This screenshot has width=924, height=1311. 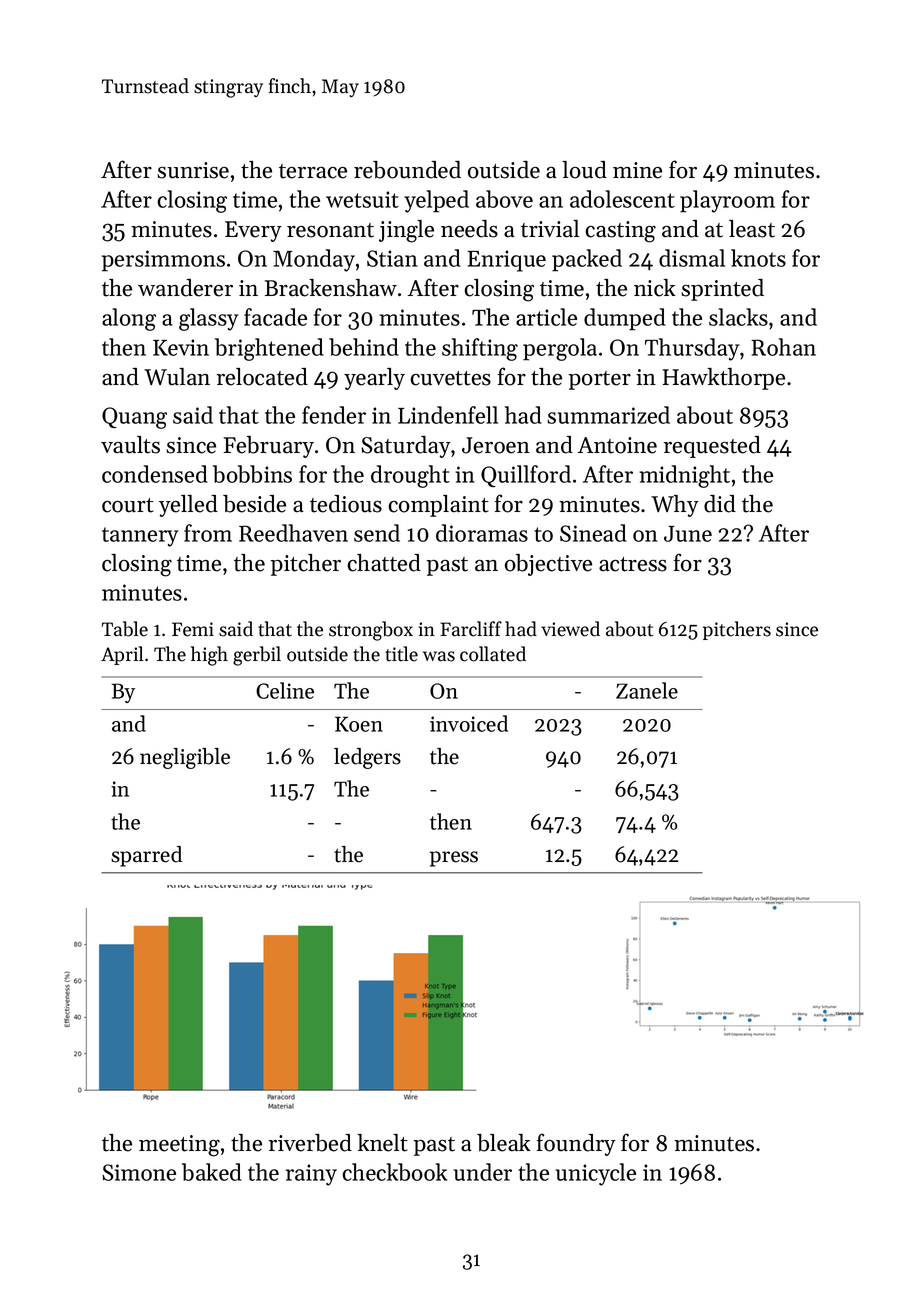 I want to click on sparred, so click(x=146, y=856).
